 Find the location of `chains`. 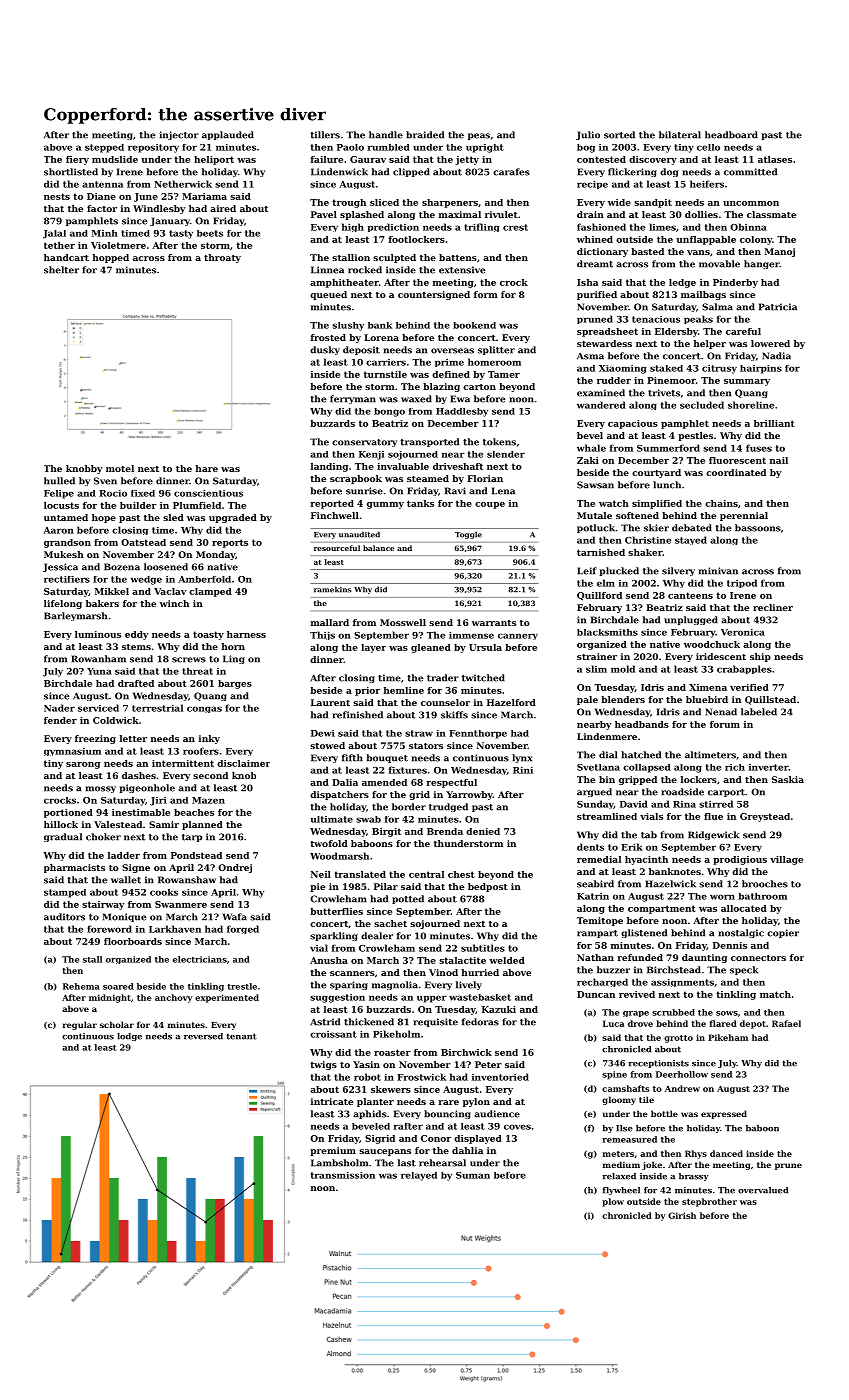

chains is located at coordinates (721, 503).
